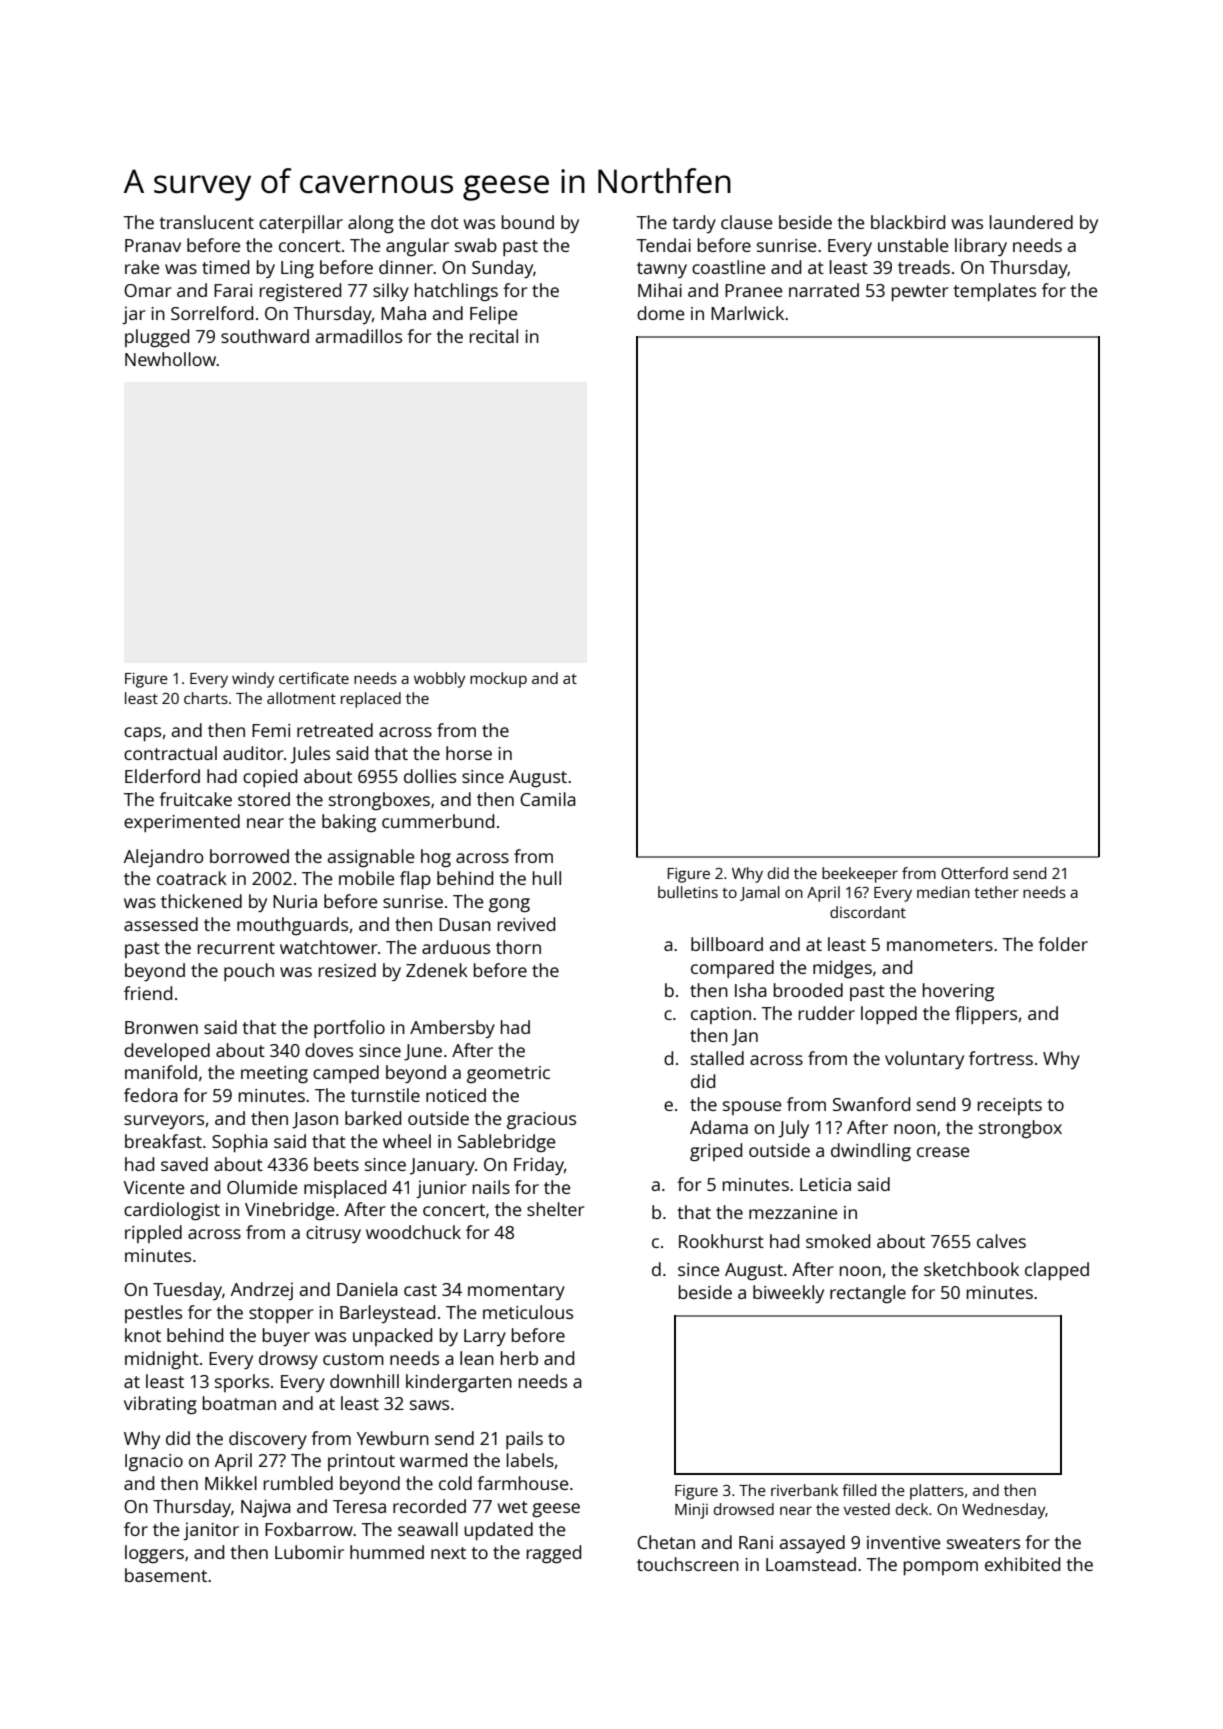  I want to click on laundered, so click(1031, 222).
